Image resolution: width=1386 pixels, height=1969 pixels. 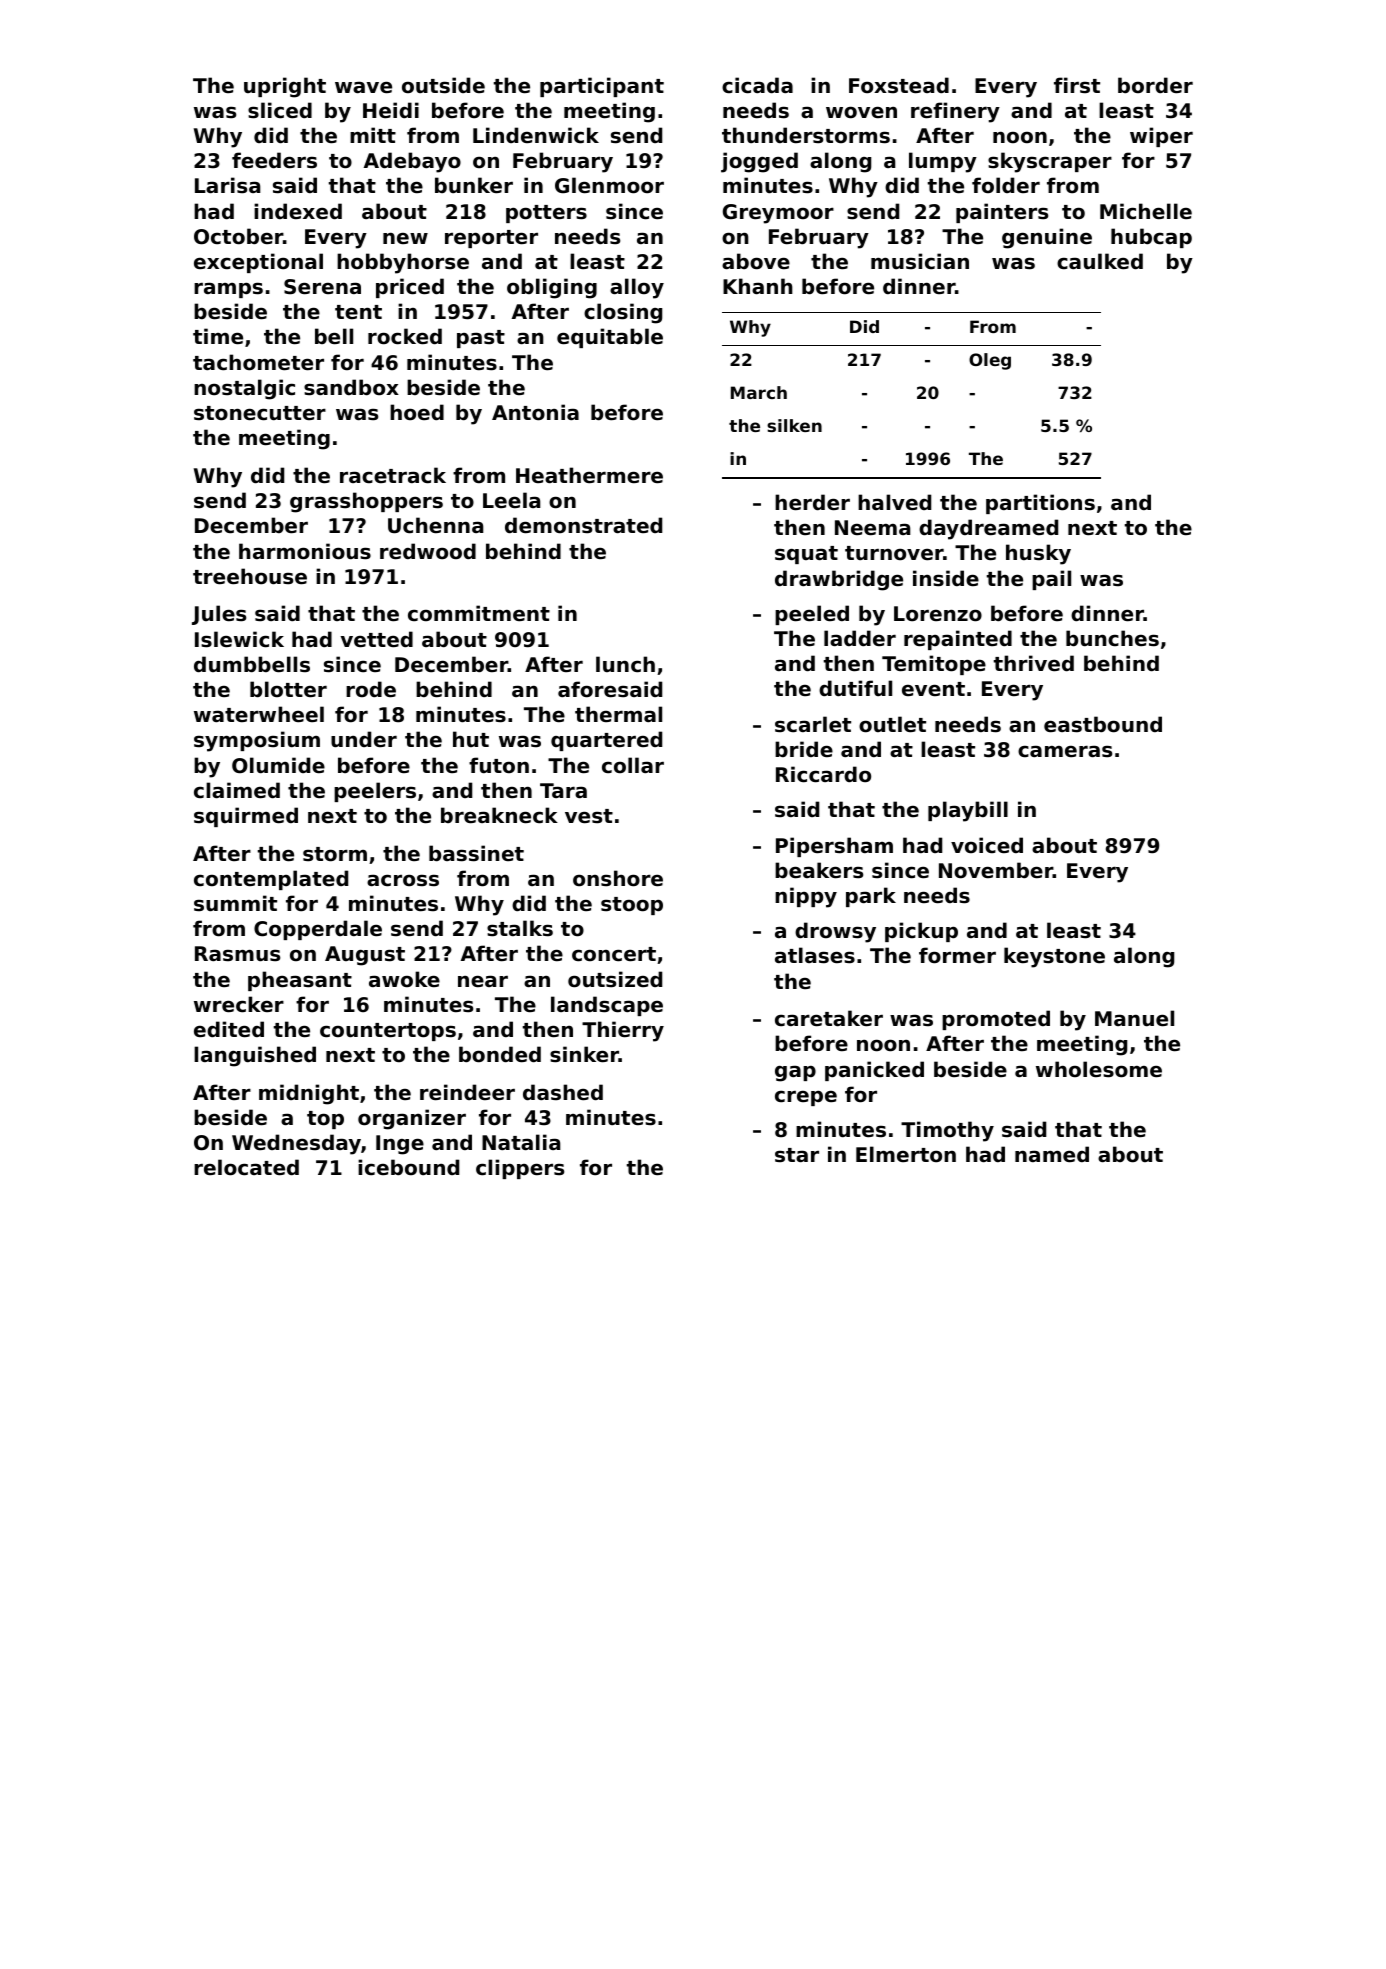 What do you see at coordinates (363, 87) in the screenshot?
I see `wave` at bounding box center [363, 87].
